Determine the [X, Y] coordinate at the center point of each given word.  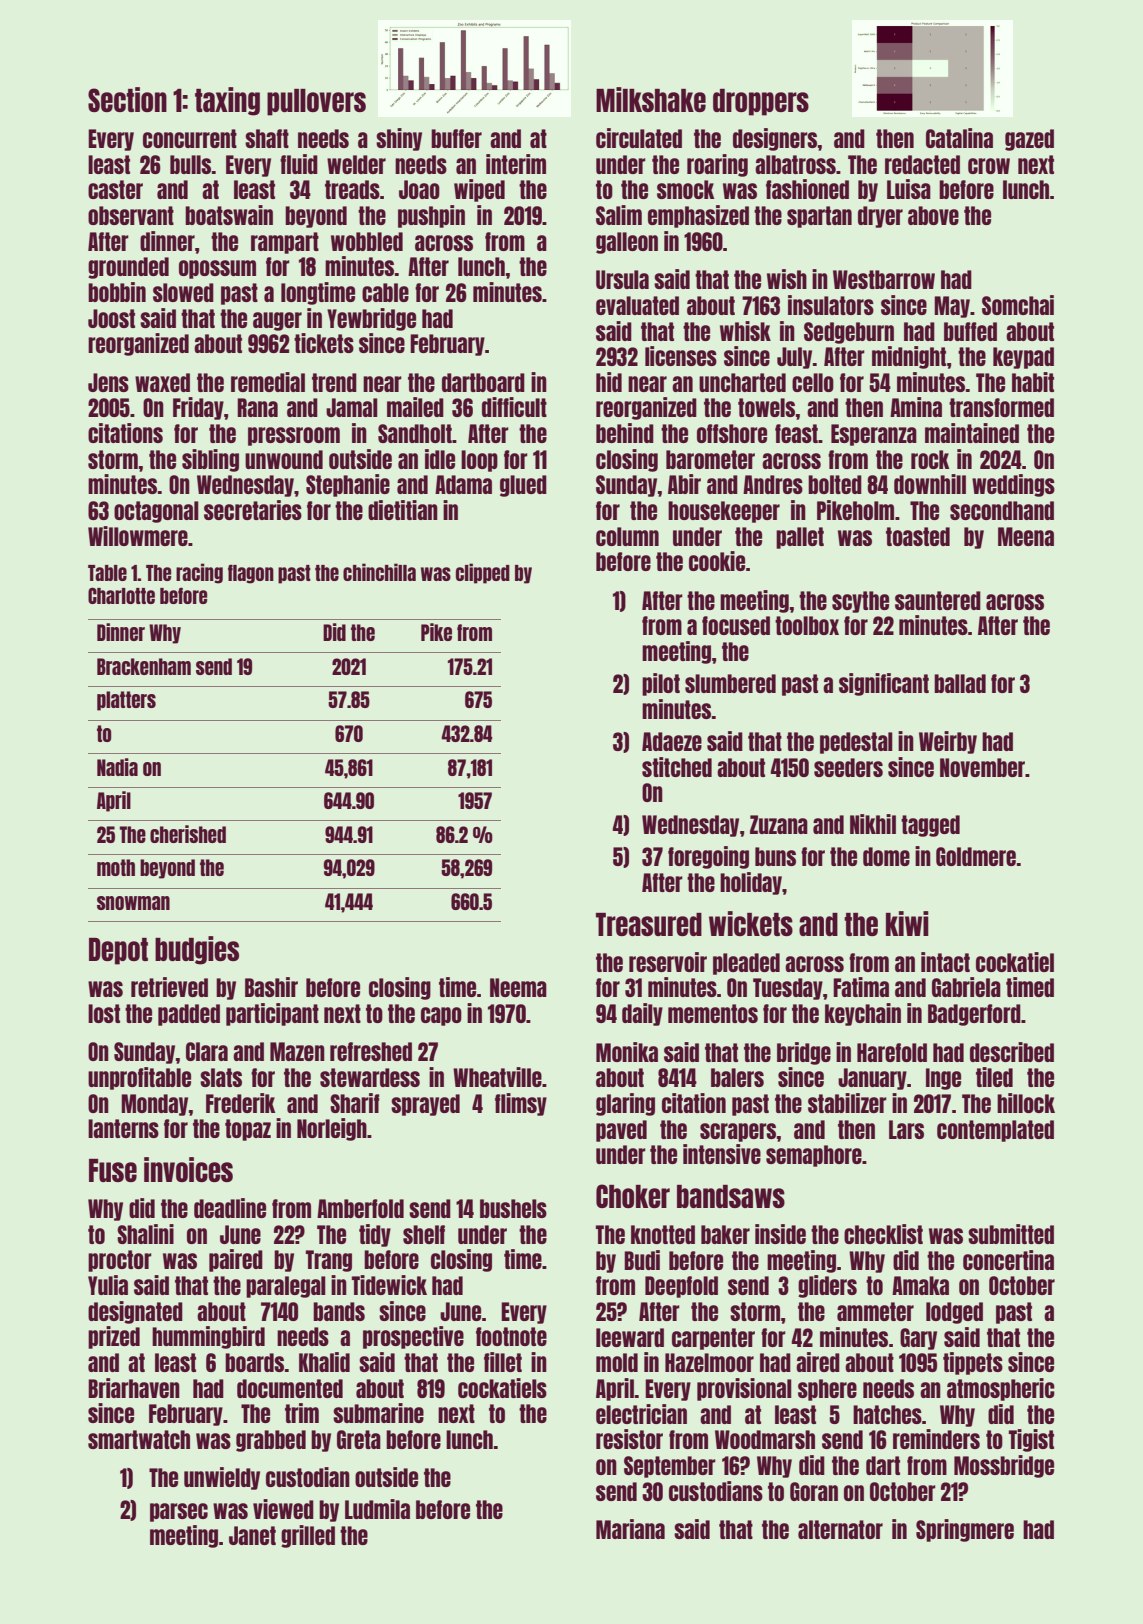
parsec [179, 1512]
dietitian [403, 510]
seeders [848, 767]
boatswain [229, 215]
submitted [1011, 1234]
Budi [642, 1260]
